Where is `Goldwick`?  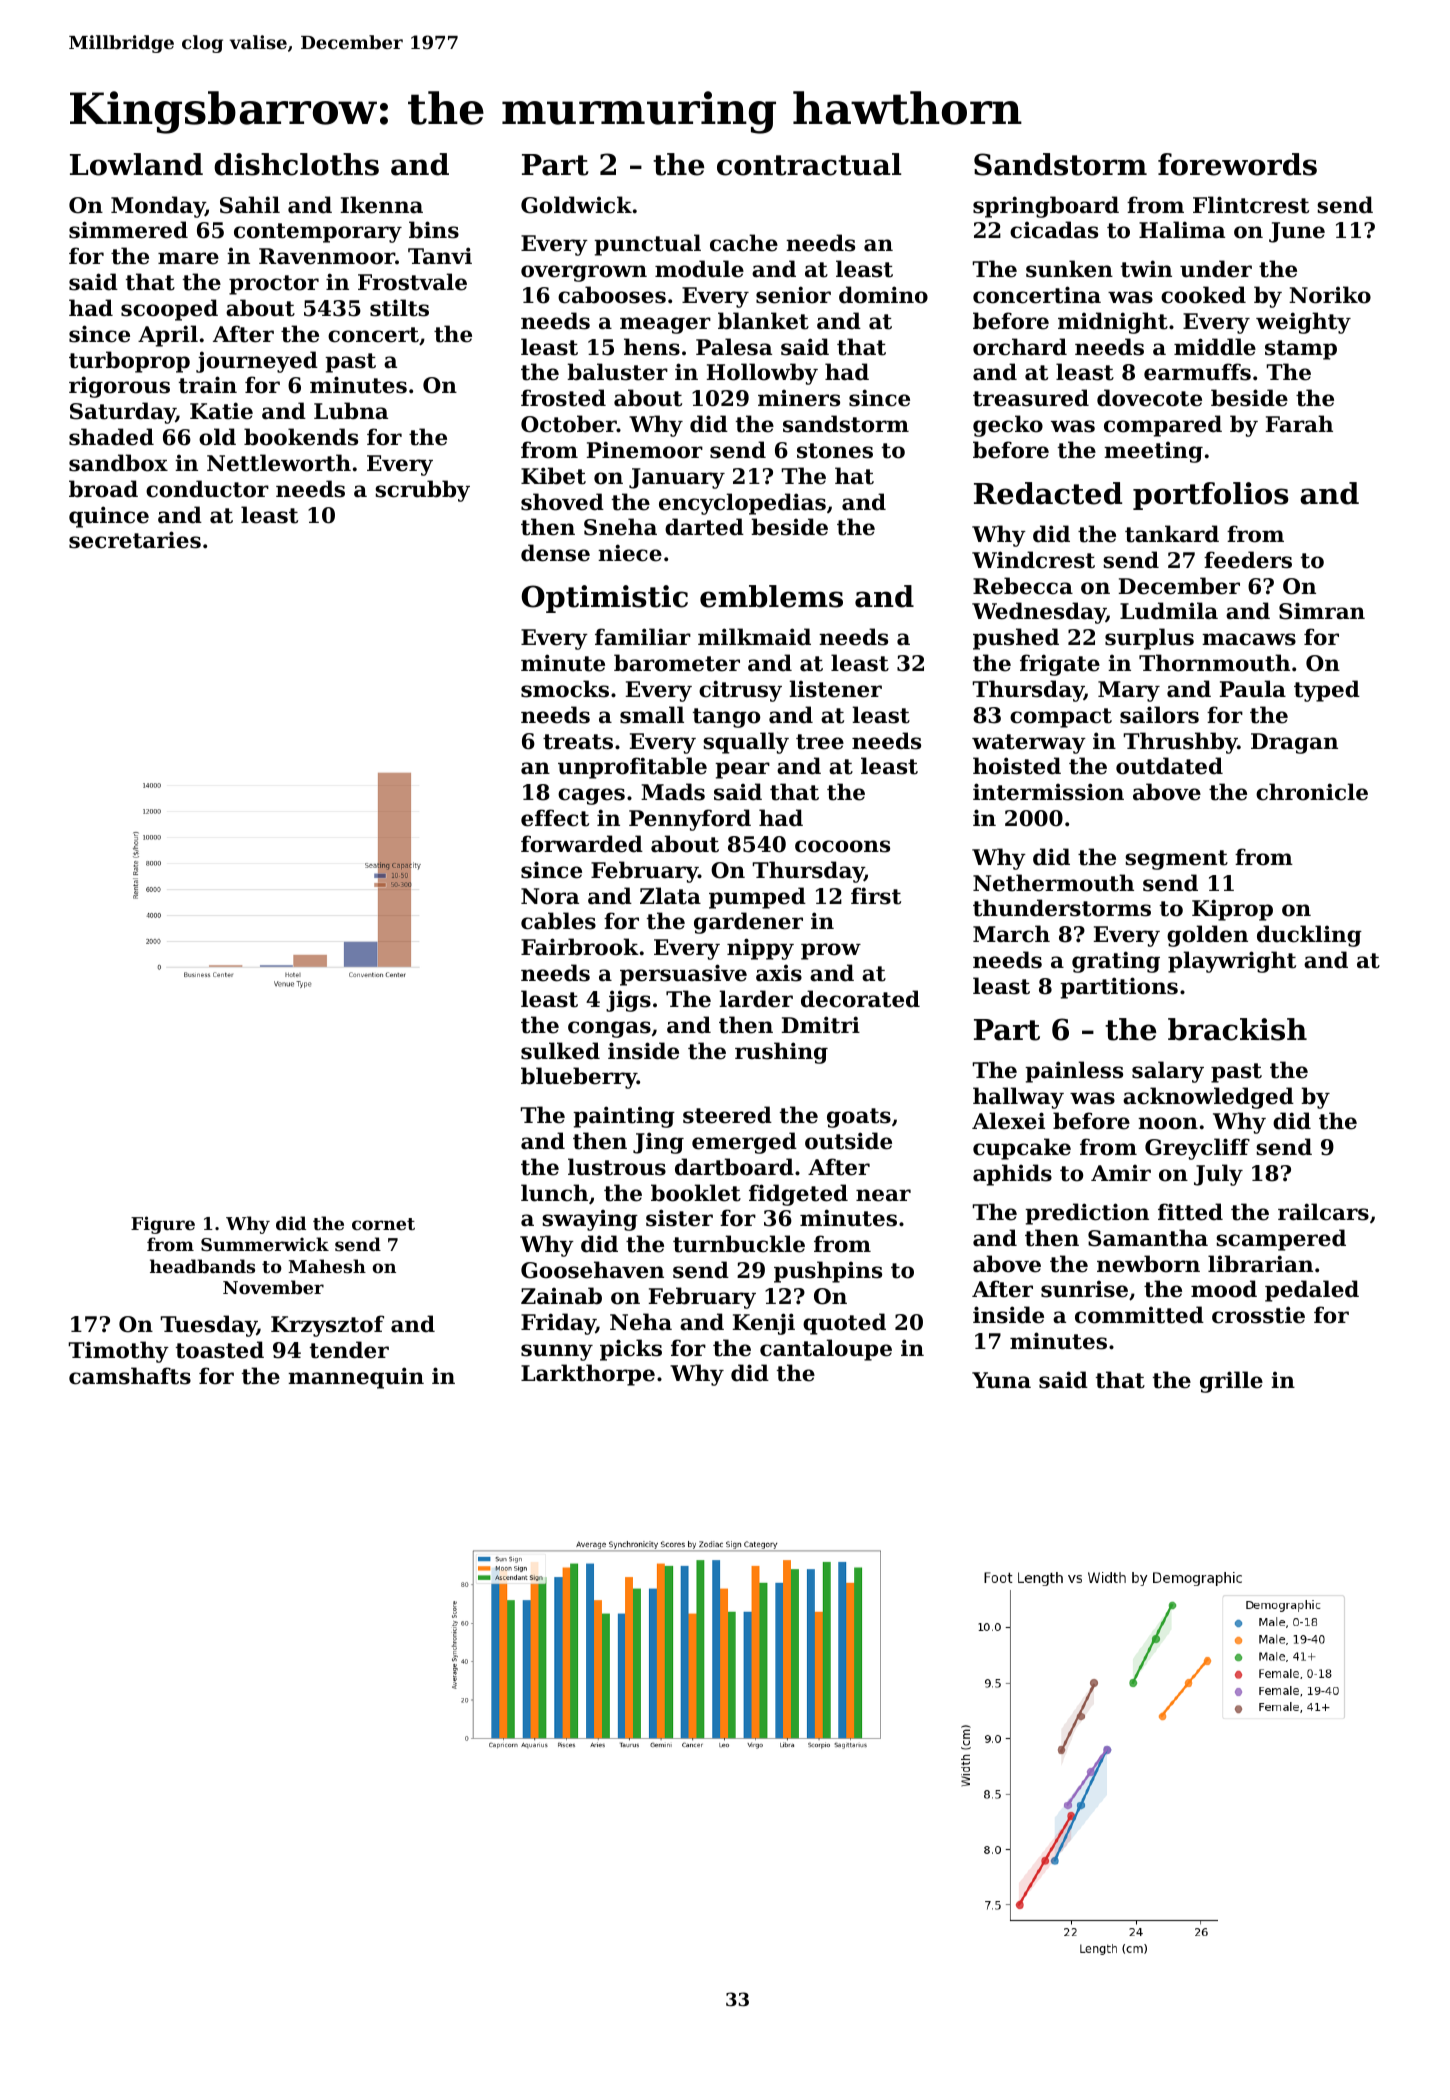
Goldwick is located at coordinates (576, 205).
